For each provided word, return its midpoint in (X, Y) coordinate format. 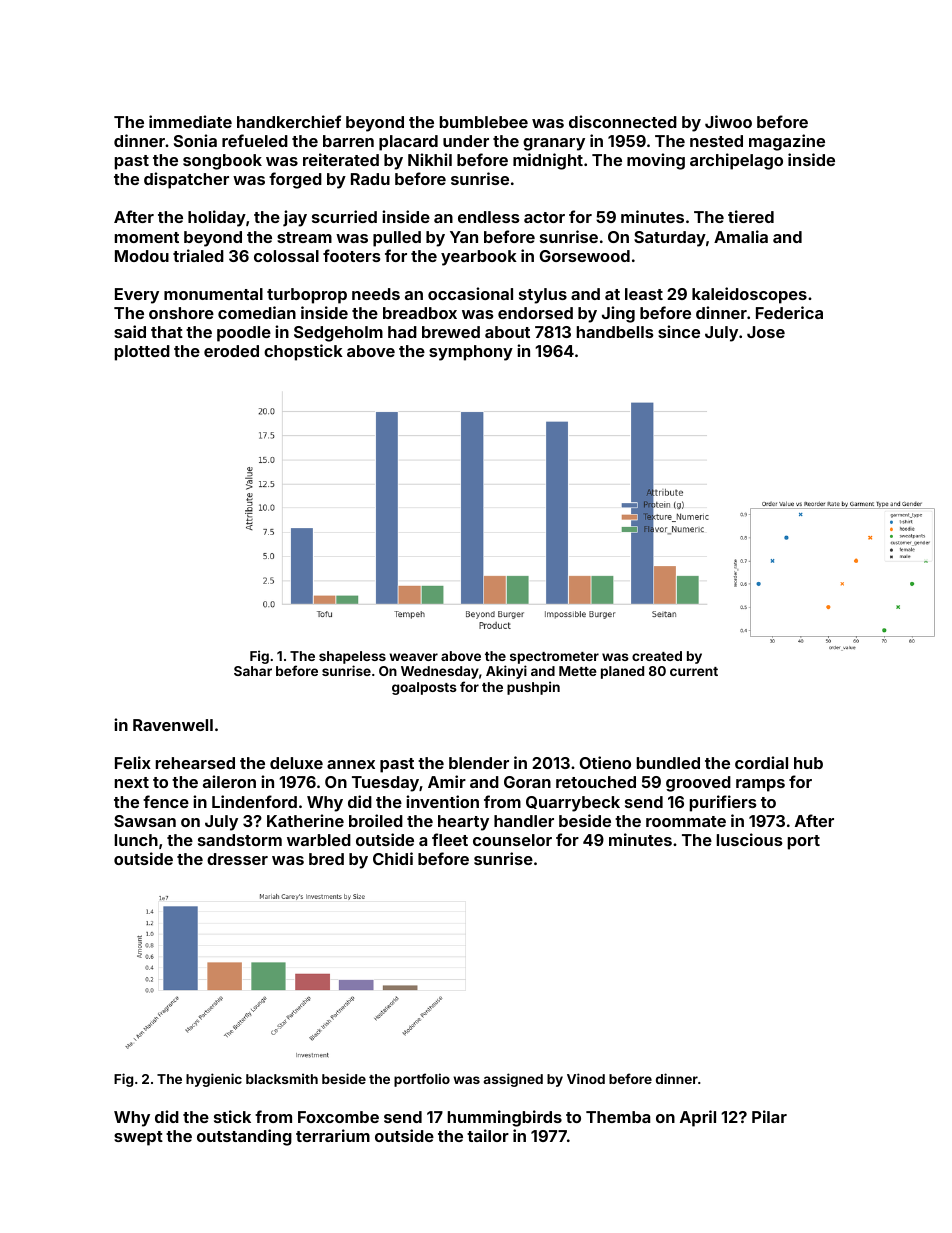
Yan (464, 237)
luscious (750, 839)
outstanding (244, 1137)
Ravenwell (173, 725)
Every (137, 296)
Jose (766, 332)
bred (326, 859)
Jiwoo (728, 121)
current (694, 671)
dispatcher (186, 180)
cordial (761, 762)
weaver (413, 657)
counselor (512, 840)
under (466, 141)
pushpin (533, 688)
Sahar (253, 671)
